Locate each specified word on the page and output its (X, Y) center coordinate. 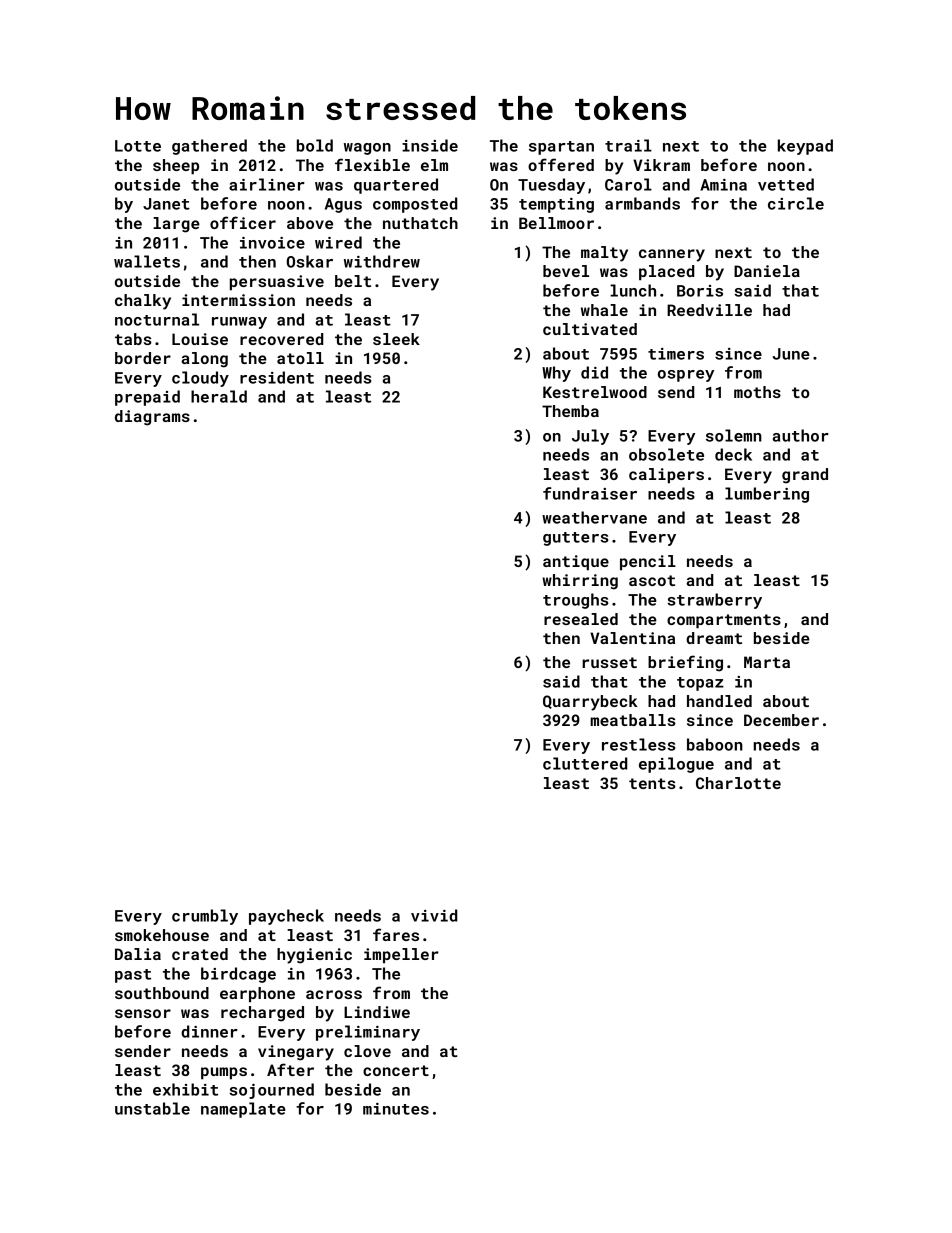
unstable (152, 1108)
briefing (685, 663)
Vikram (661, 165)
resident (277, 377)
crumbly (205, 917)
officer (243, 222)
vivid (434, 915)
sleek (396, 339)
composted (415, 205)
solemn (734, 435)
